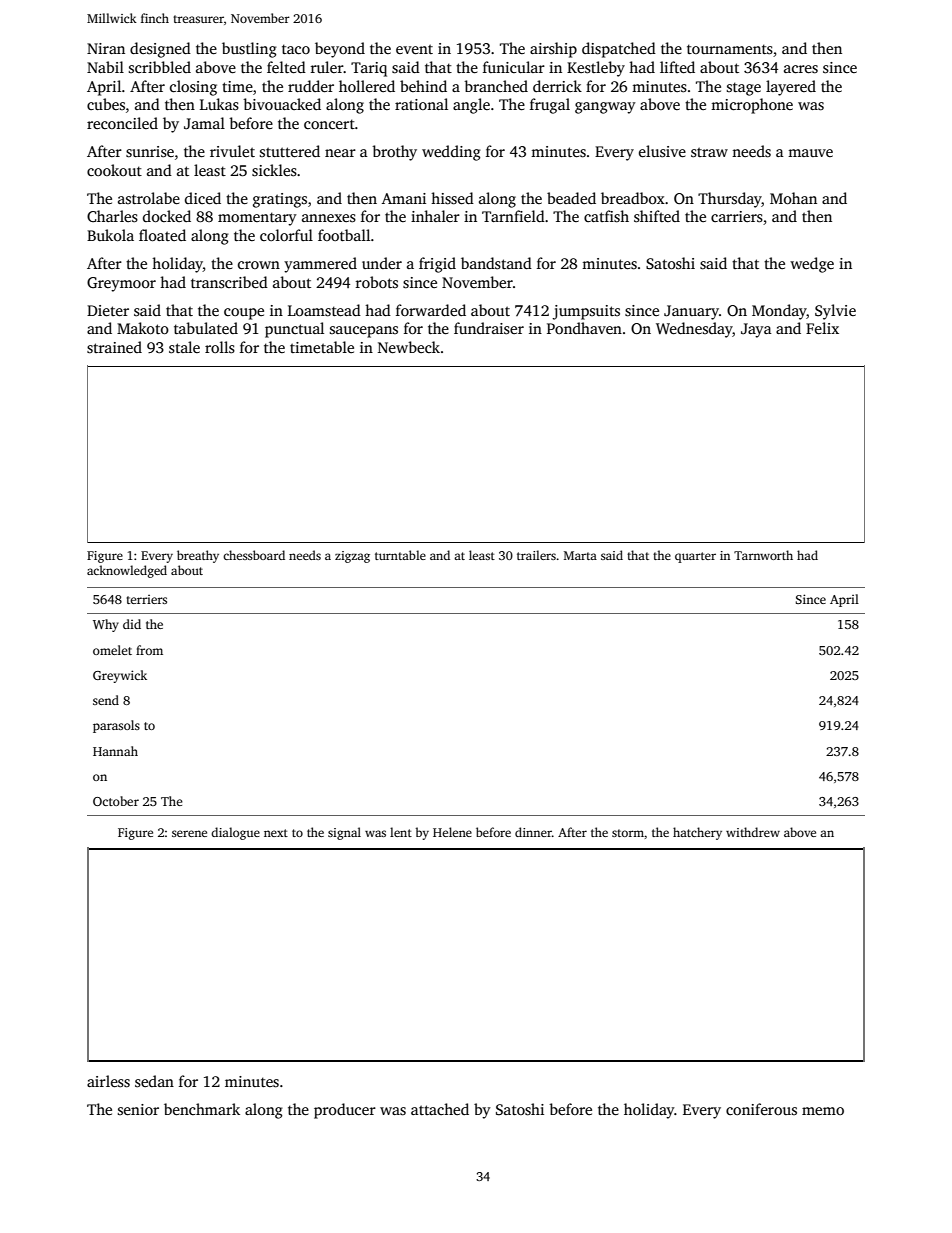 Image resolution: width=952 pixels, height=1233 pixels. I want to click on senior, so click(138, 1109).
